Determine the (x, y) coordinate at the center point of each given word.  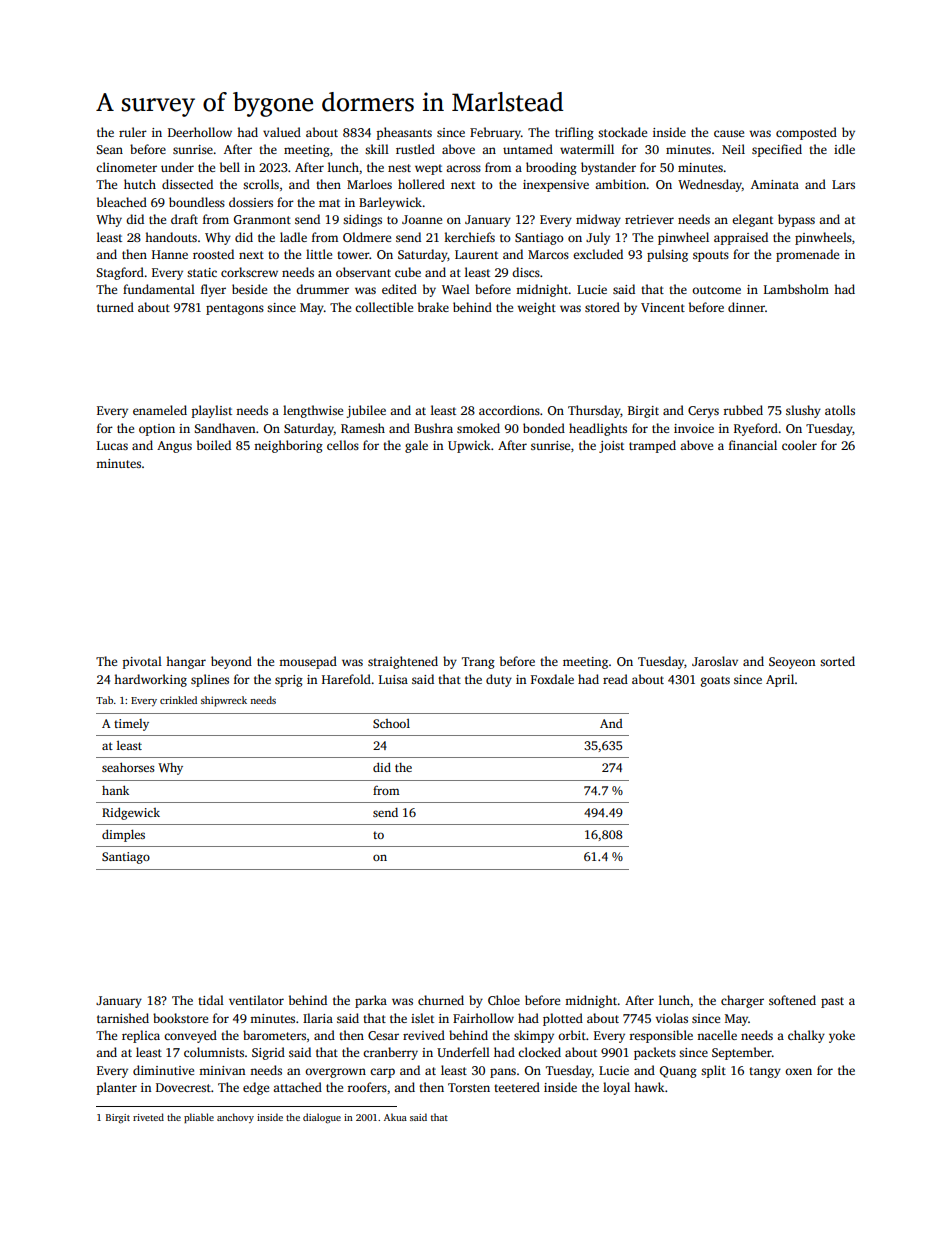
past (832, 1002)
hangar (186, 662)
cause (729, 133)
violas (671, 1018)
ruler (133, 132)
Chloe (504, 1000)
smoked (478, 428)
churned (441, 1000)
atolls (840, 410)
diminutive (163, 1070)
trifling (574, 133)
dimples (123, 835)
